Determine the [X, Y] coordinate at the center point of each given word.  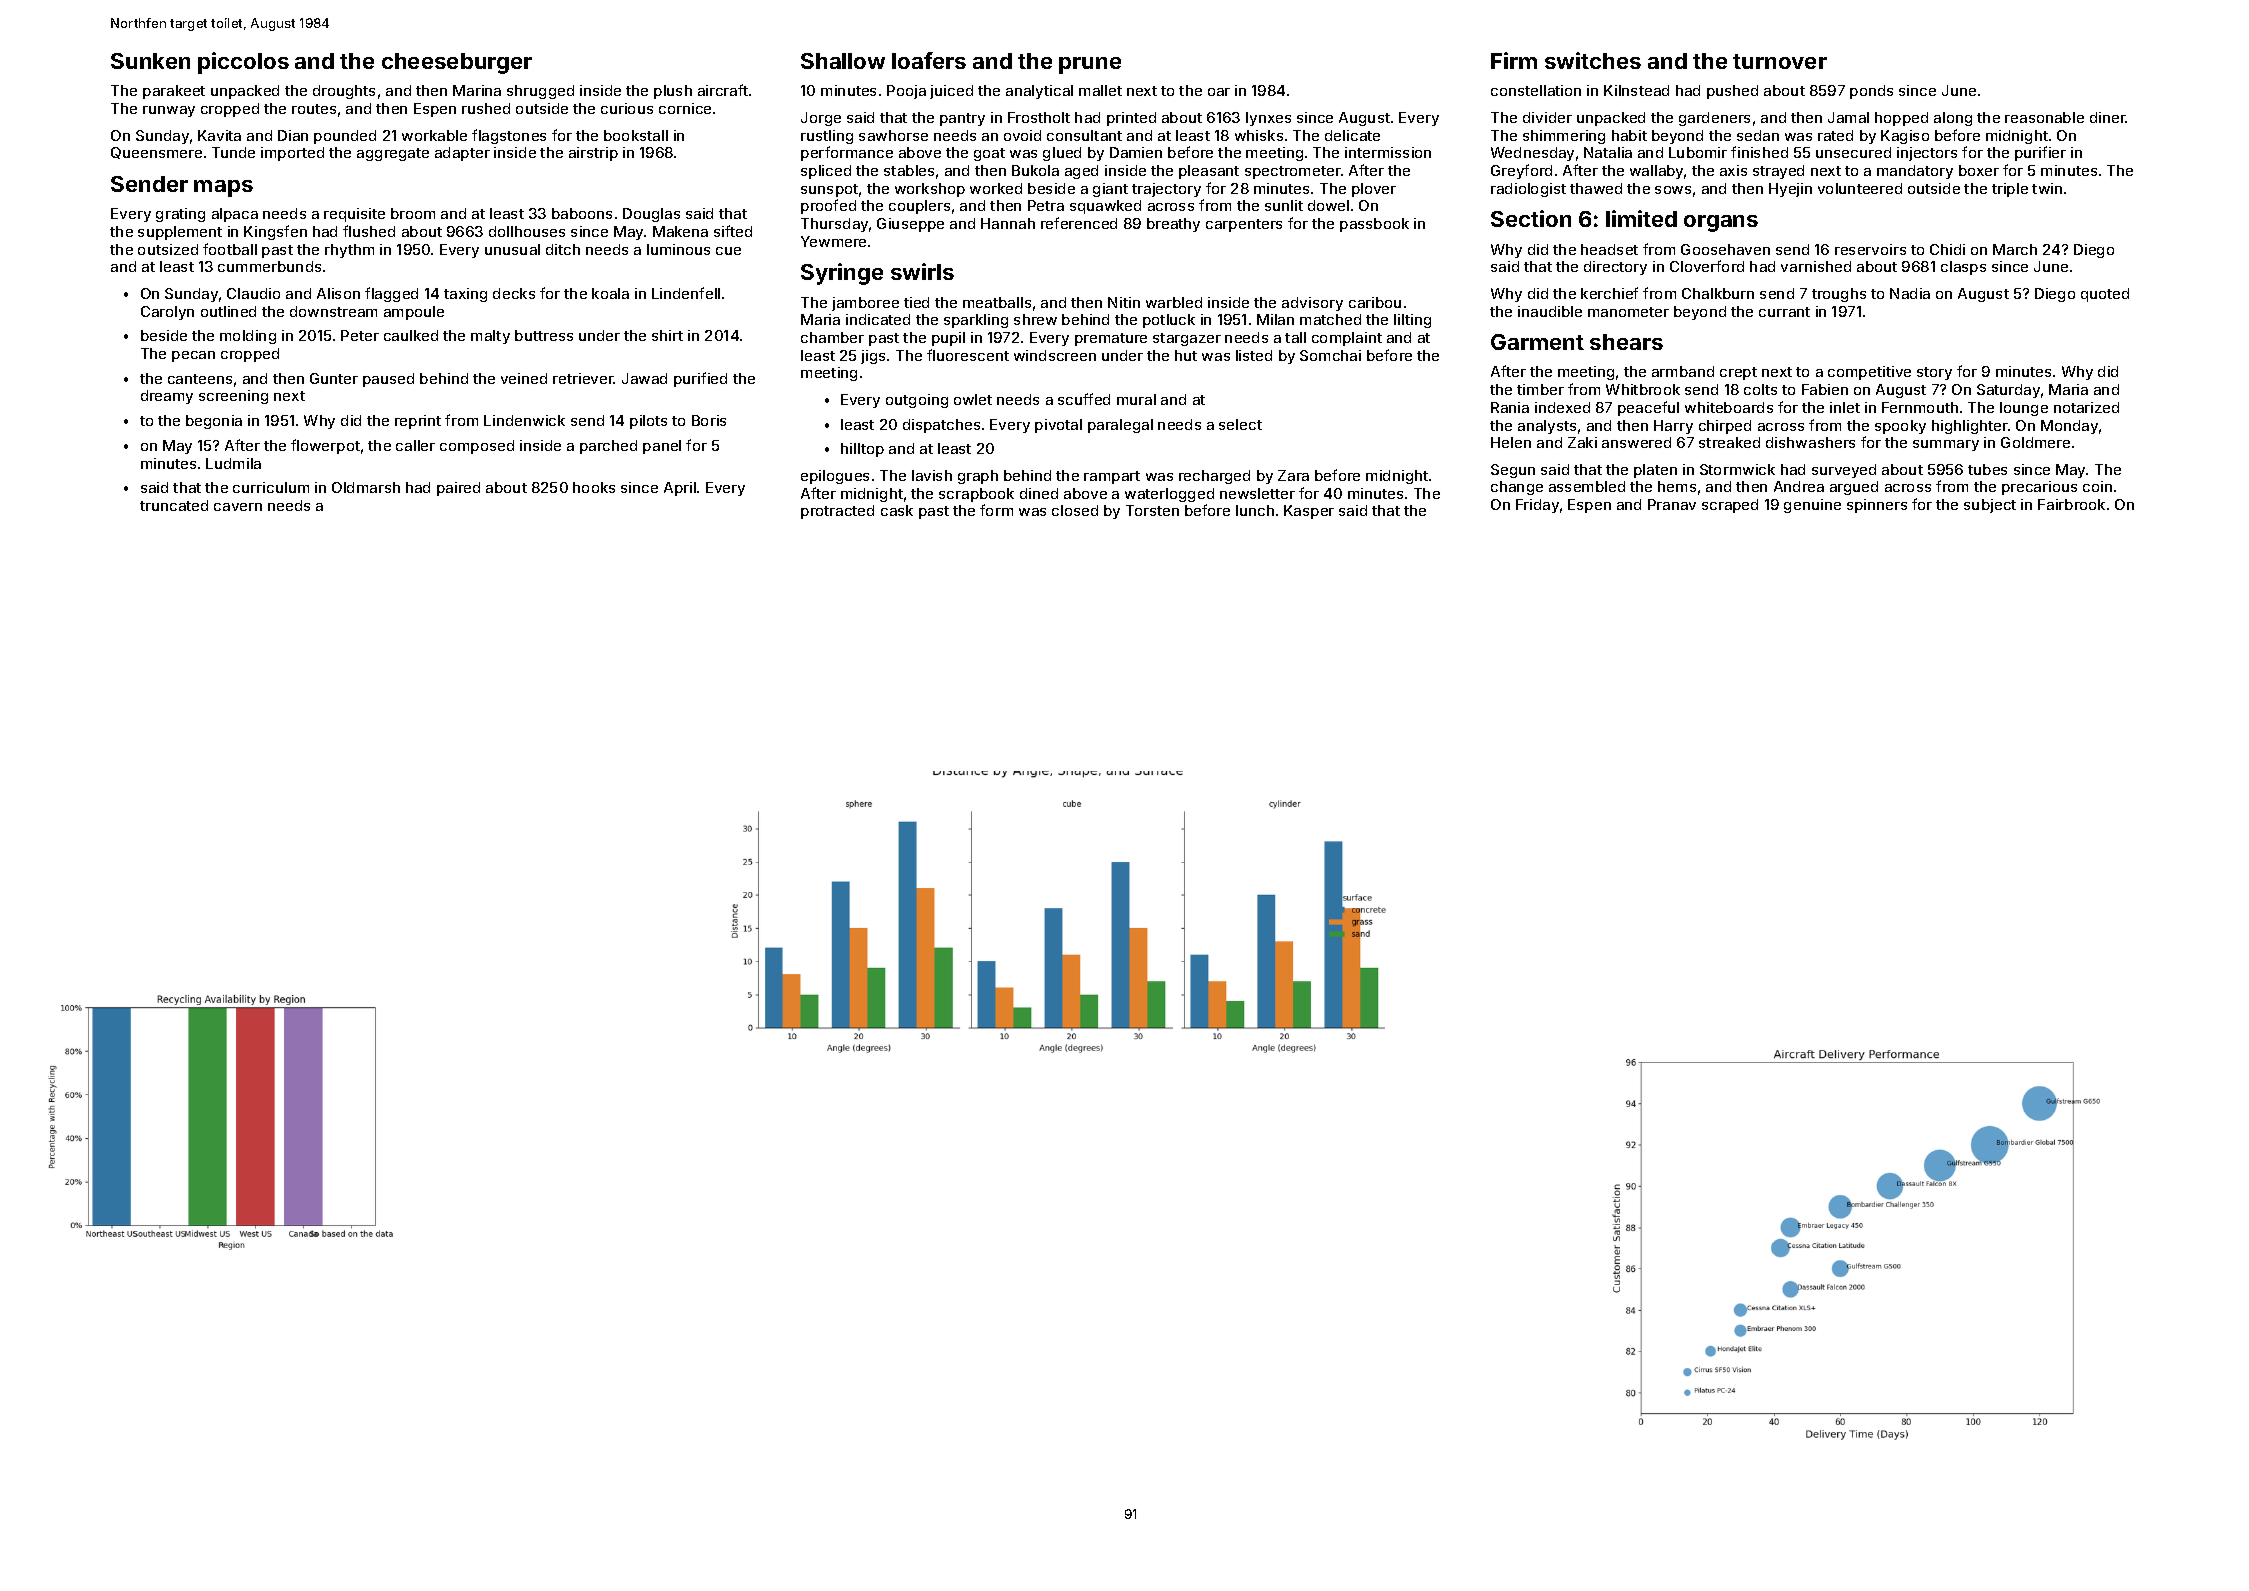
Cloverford [1707, 266]
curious [627, 108]
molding [248, 337]
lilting [1412, 321]
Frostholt [1039, 117]
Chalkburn [1718, 293]
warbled [1174, 302]
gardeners [1714, 119]
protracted [837, 512]
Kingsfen [275, 232]
